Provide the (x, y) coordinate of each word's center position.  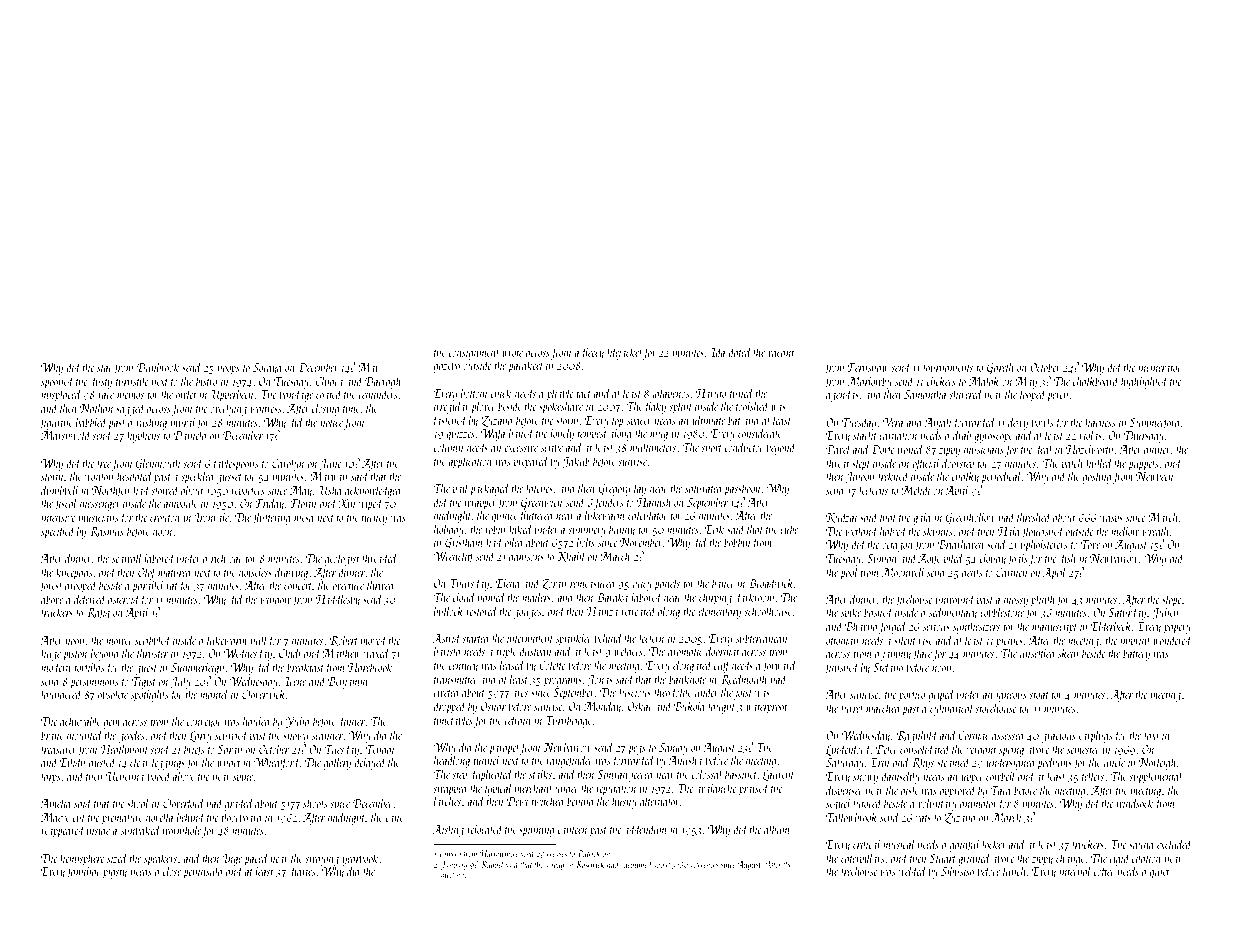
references (704, 865)
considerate (760, 433)
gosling (1097, 477)
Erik (714, 529)
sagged (130, 409)
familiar (83, 872)
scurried (231, 735)
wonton (99, 477)
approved (958, 791)
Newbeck (1155, 476)
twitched (548, 801)
